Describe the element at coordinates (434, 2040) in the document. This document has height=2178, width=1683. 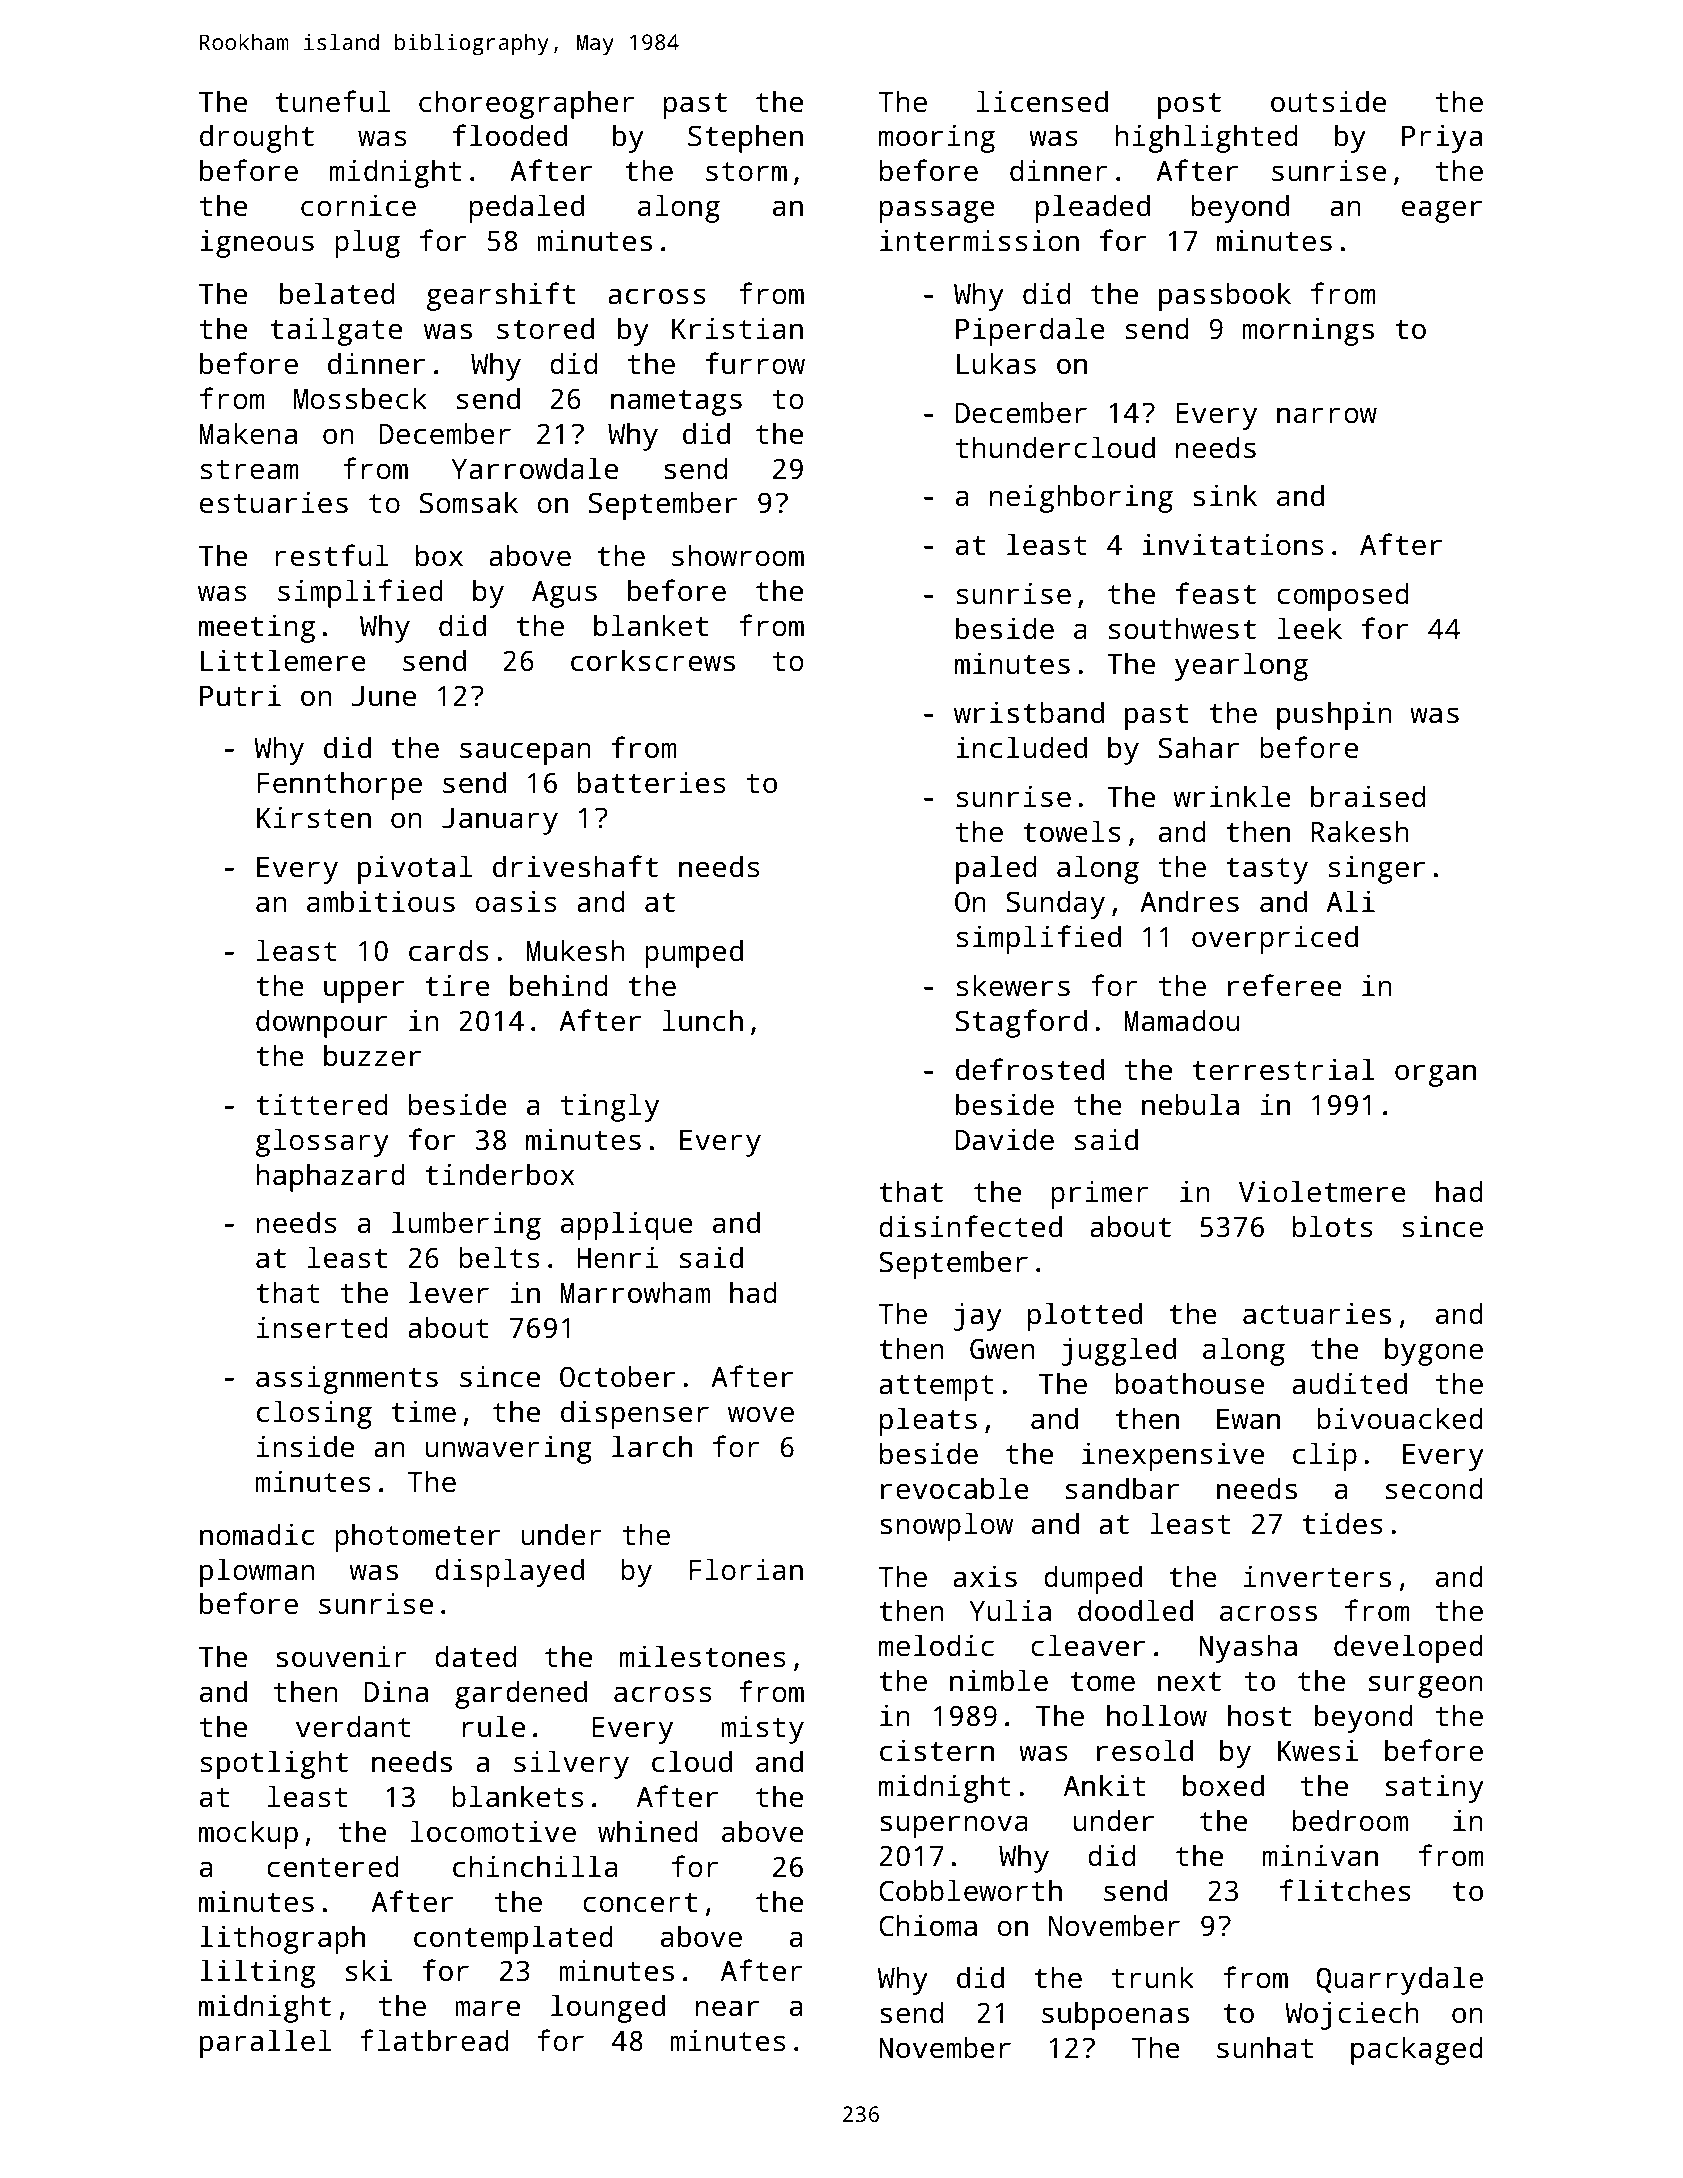
I see `flatbread` at that location.
